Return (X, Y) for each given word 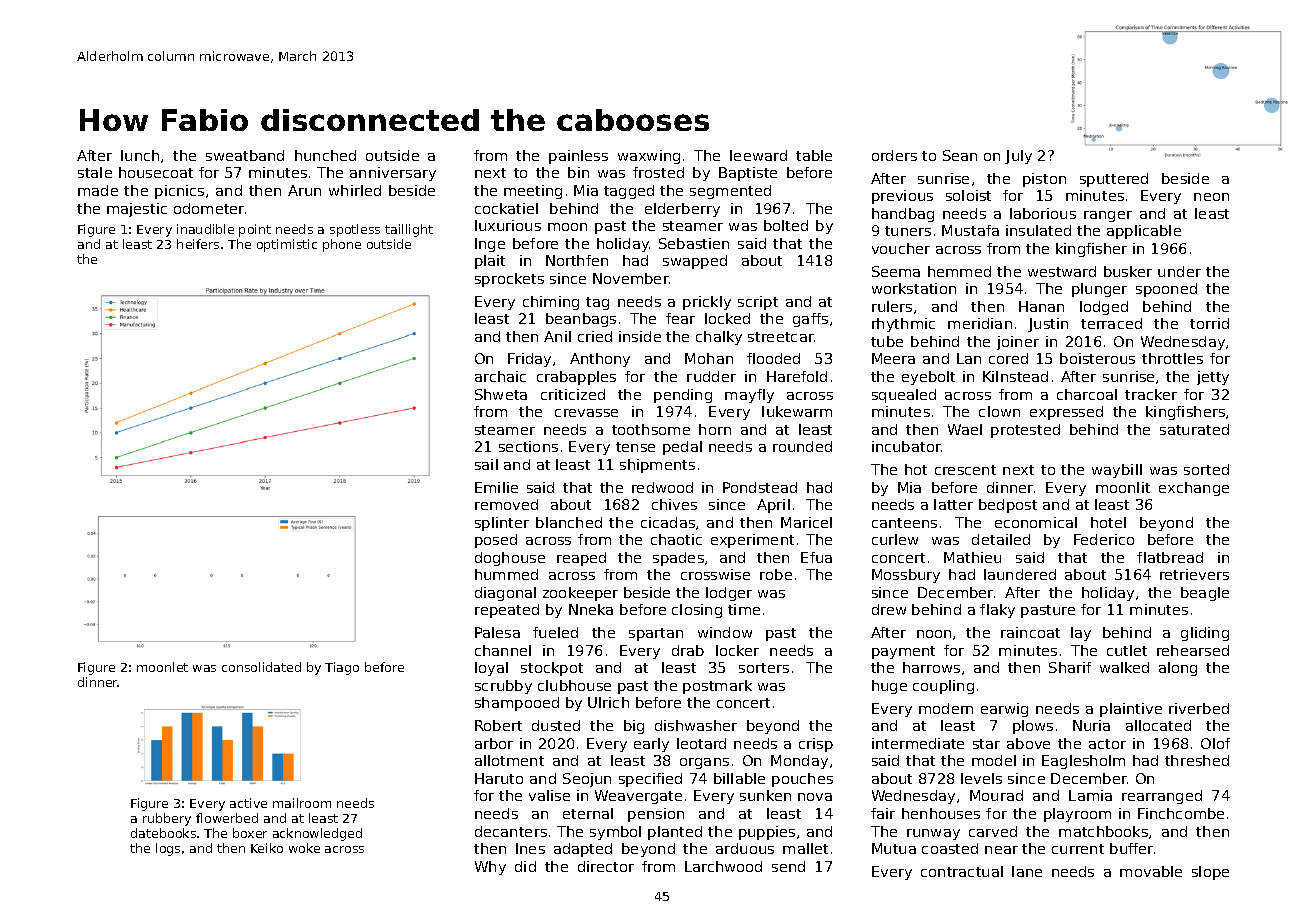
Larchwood (723, 866)
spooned (1166, 290)
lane (1027, 871)
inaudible (205, 229)
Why (490, 868)
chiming (551, 303)
